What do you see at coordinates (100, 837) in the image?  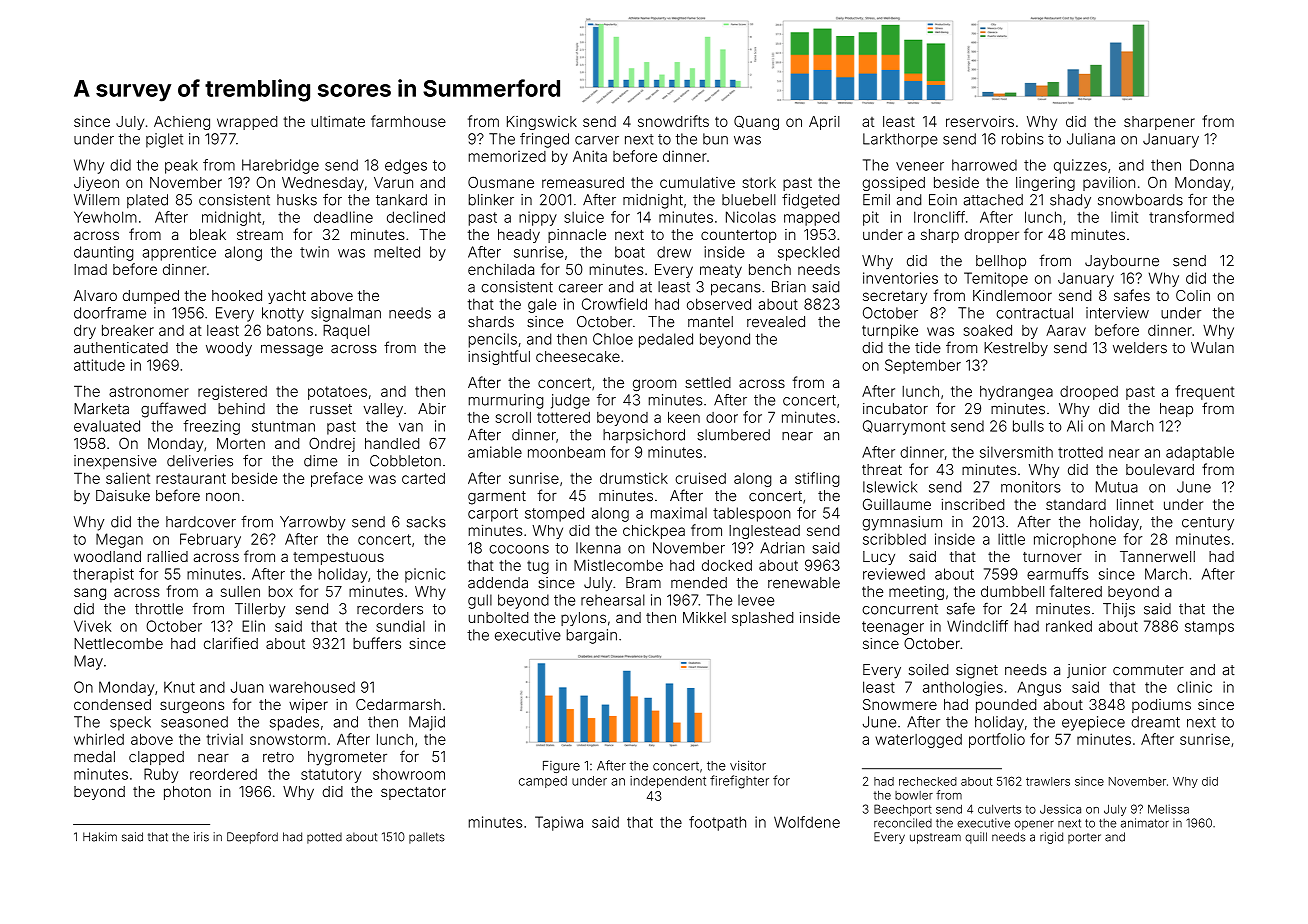 I see `Hakim` at bounding box center [100, 837].
